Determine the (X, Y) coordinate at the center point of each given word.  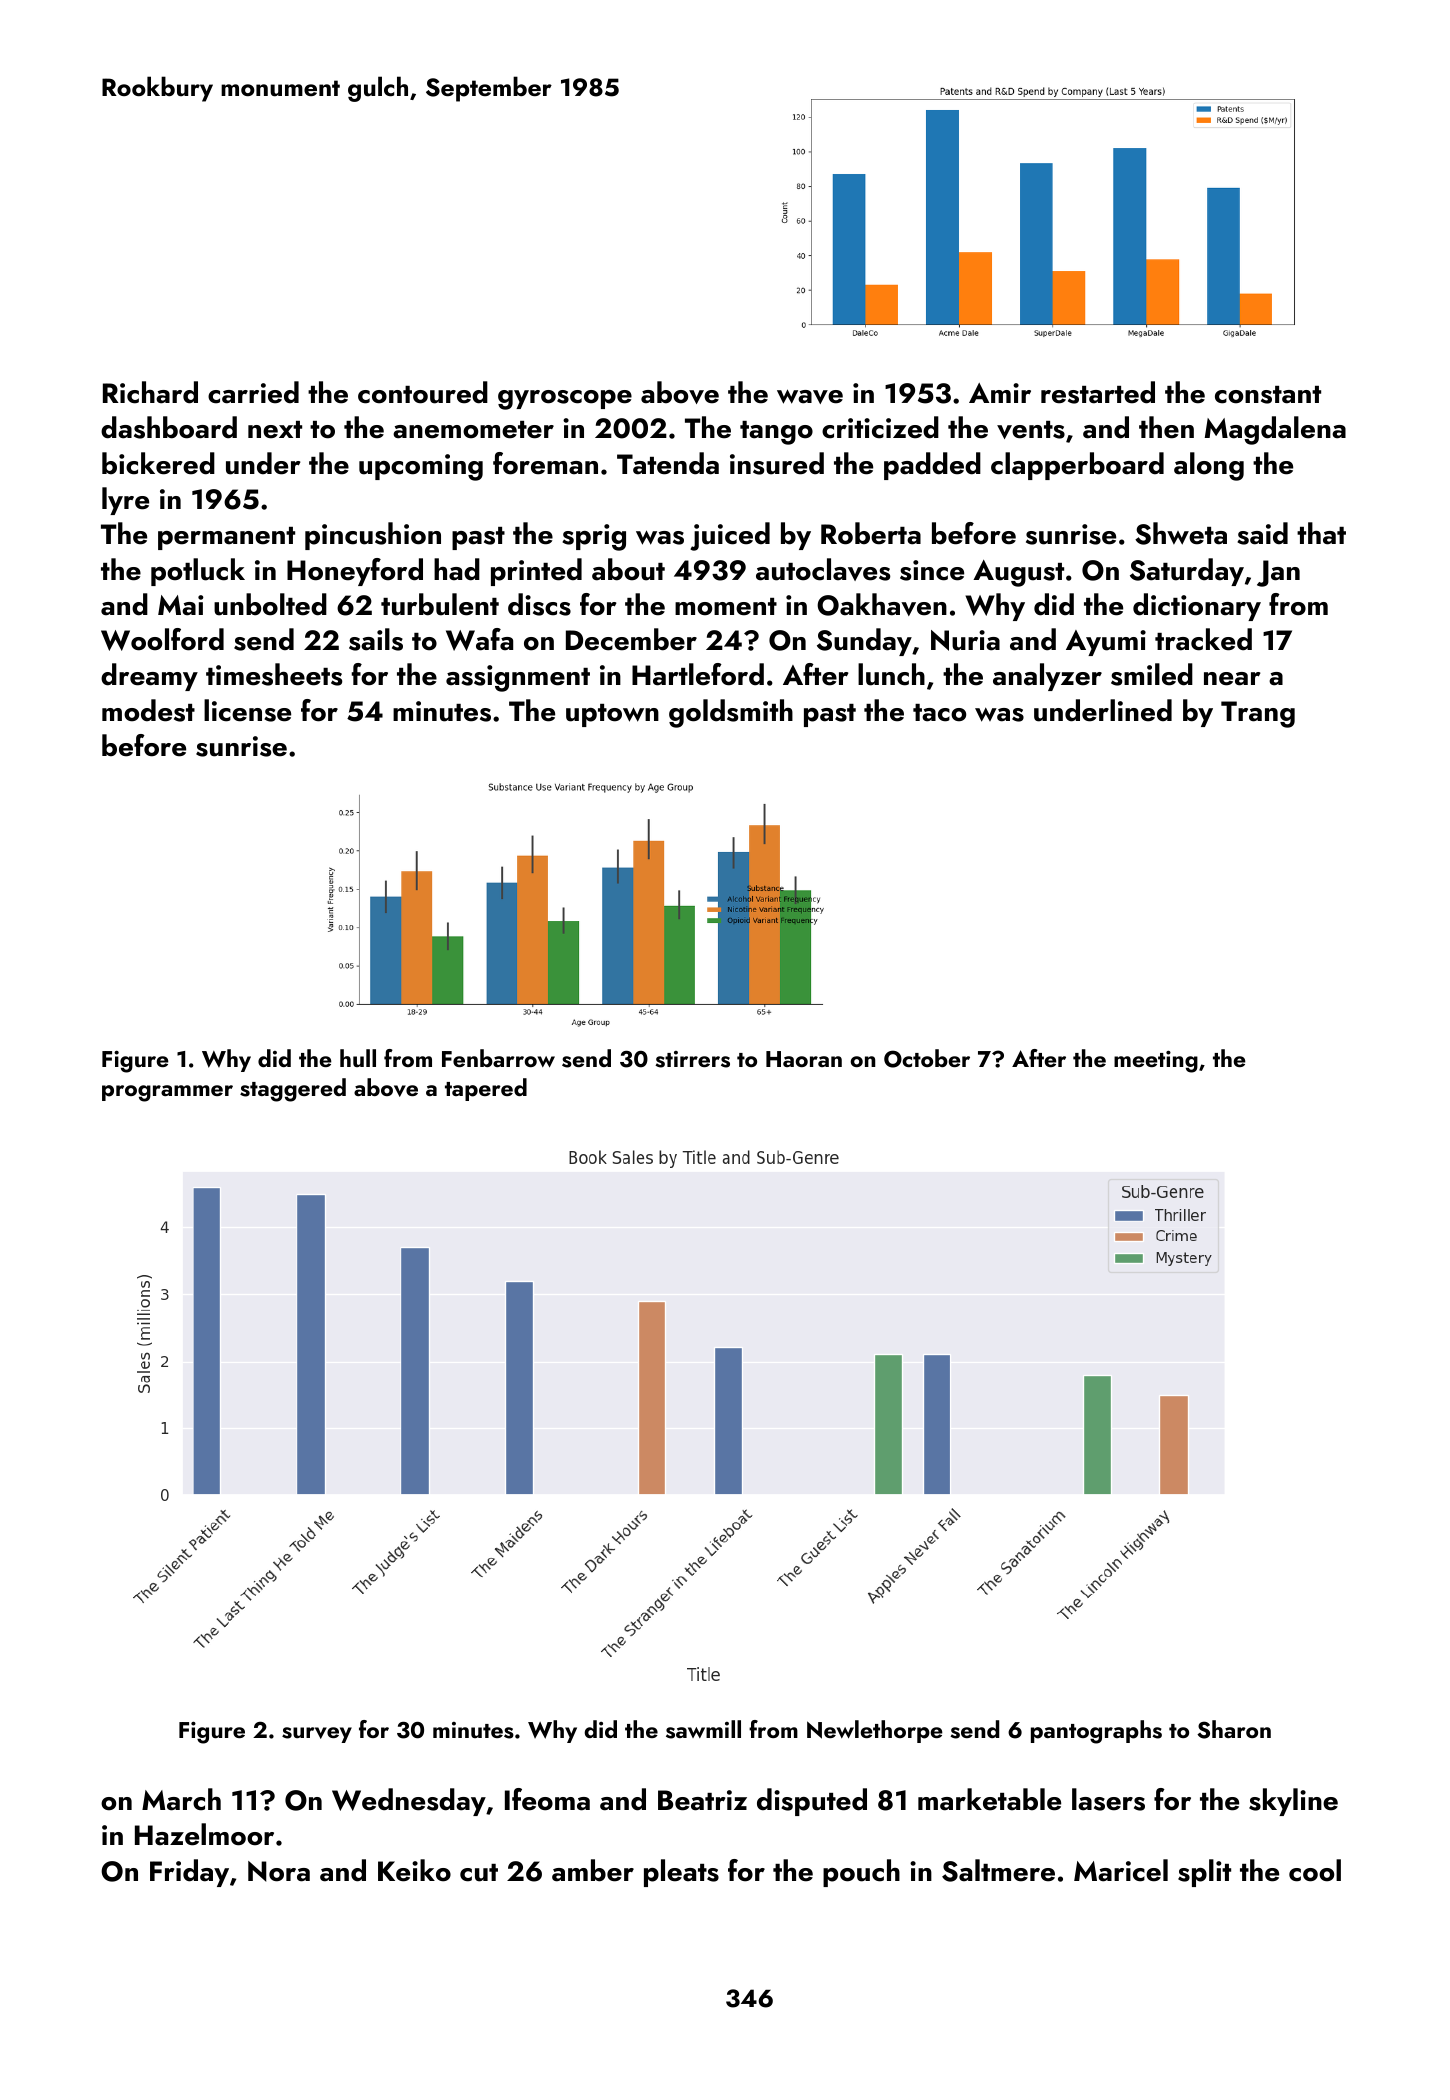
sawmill (703, 1729)
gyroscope (565, 400)
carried (253, 392)
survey (317, 1735)
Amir (1000, 393)
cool (1315, 1870)
